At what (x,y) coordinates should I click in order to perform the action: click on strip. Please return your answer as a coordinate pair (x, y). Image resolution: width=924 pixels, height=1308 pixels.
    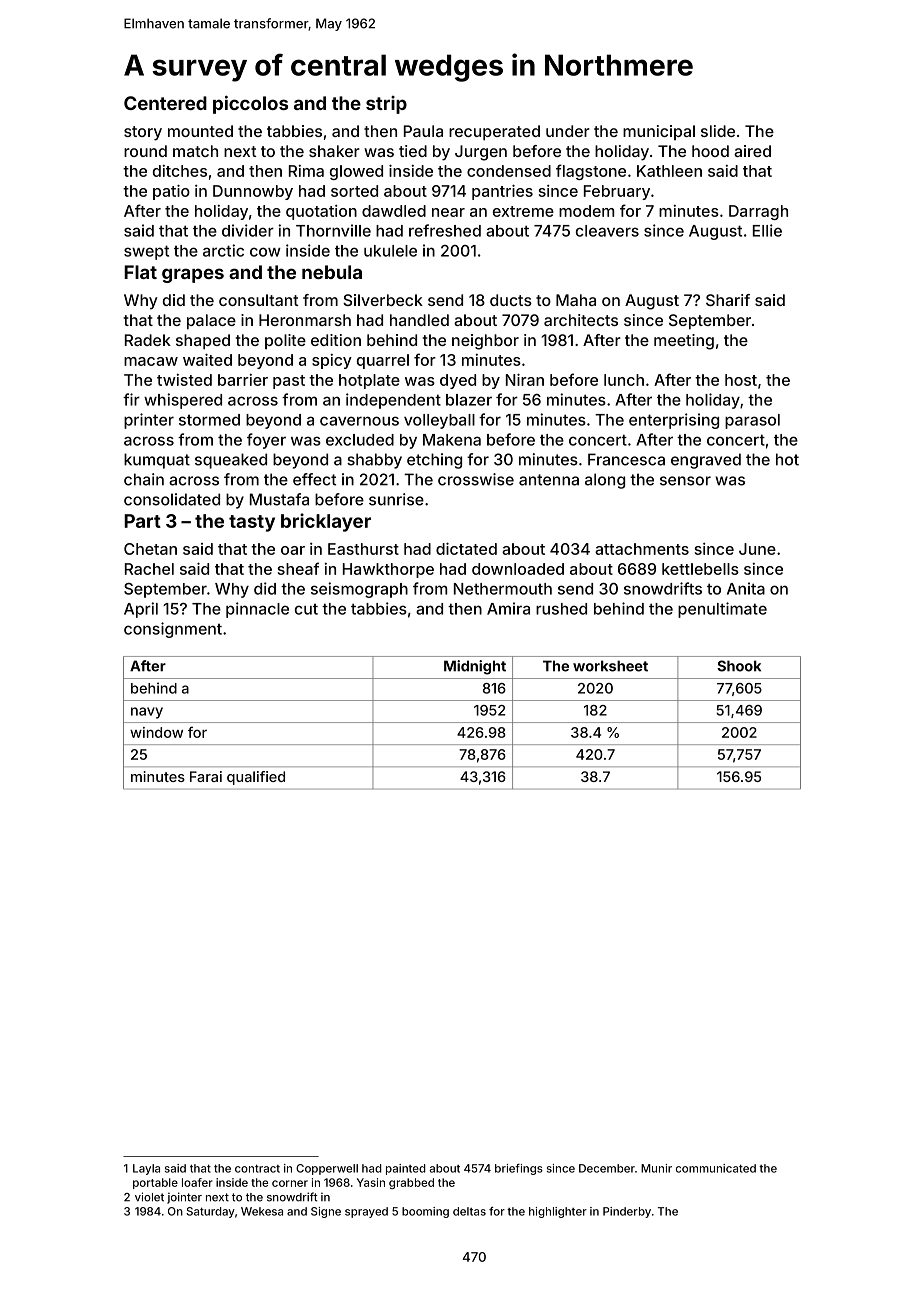
    Looking at the image, I should click on (386, 105).
